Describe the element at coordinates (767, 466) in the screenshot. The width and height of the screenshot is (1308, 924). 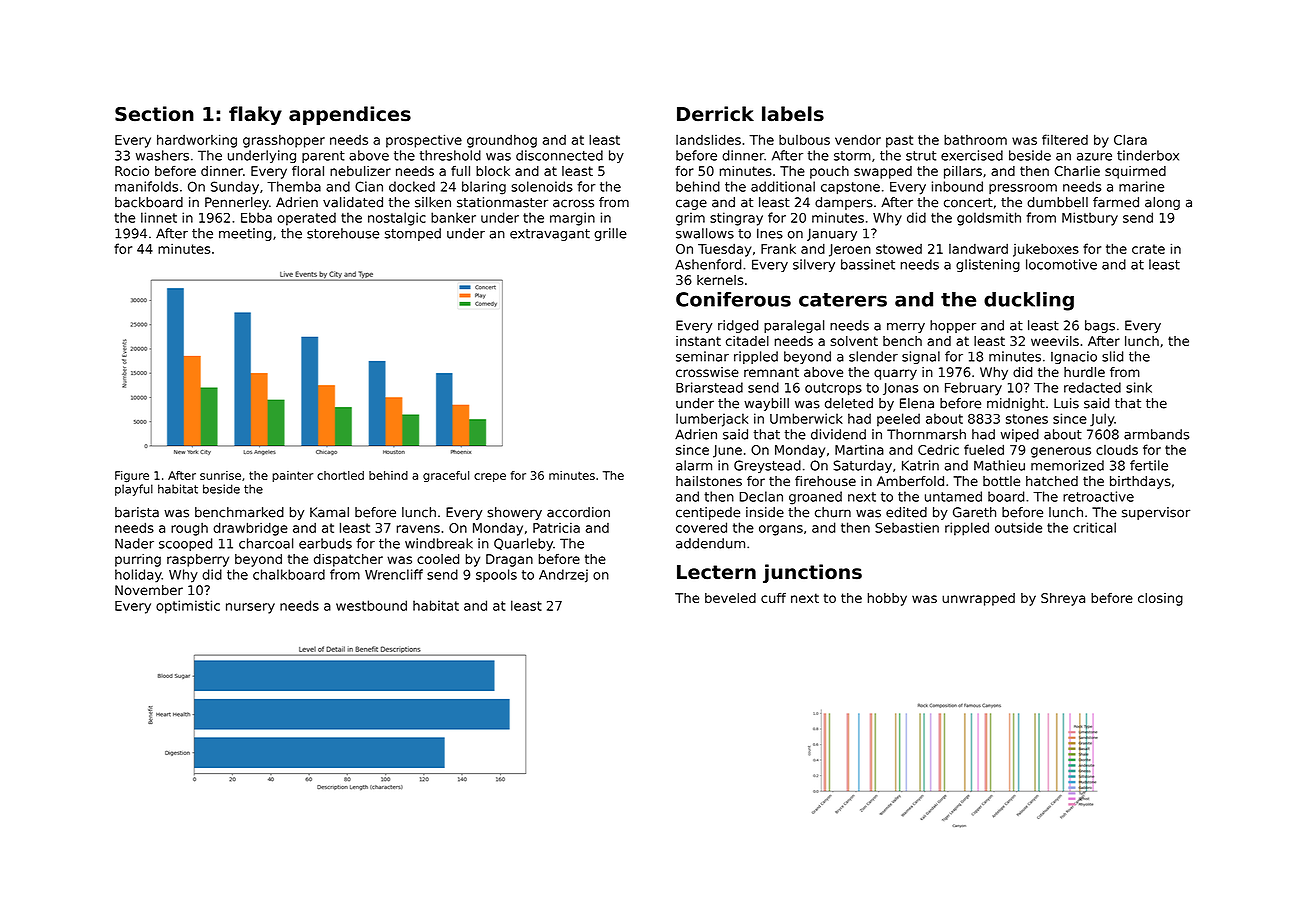
I see `Greystead` at that location.
